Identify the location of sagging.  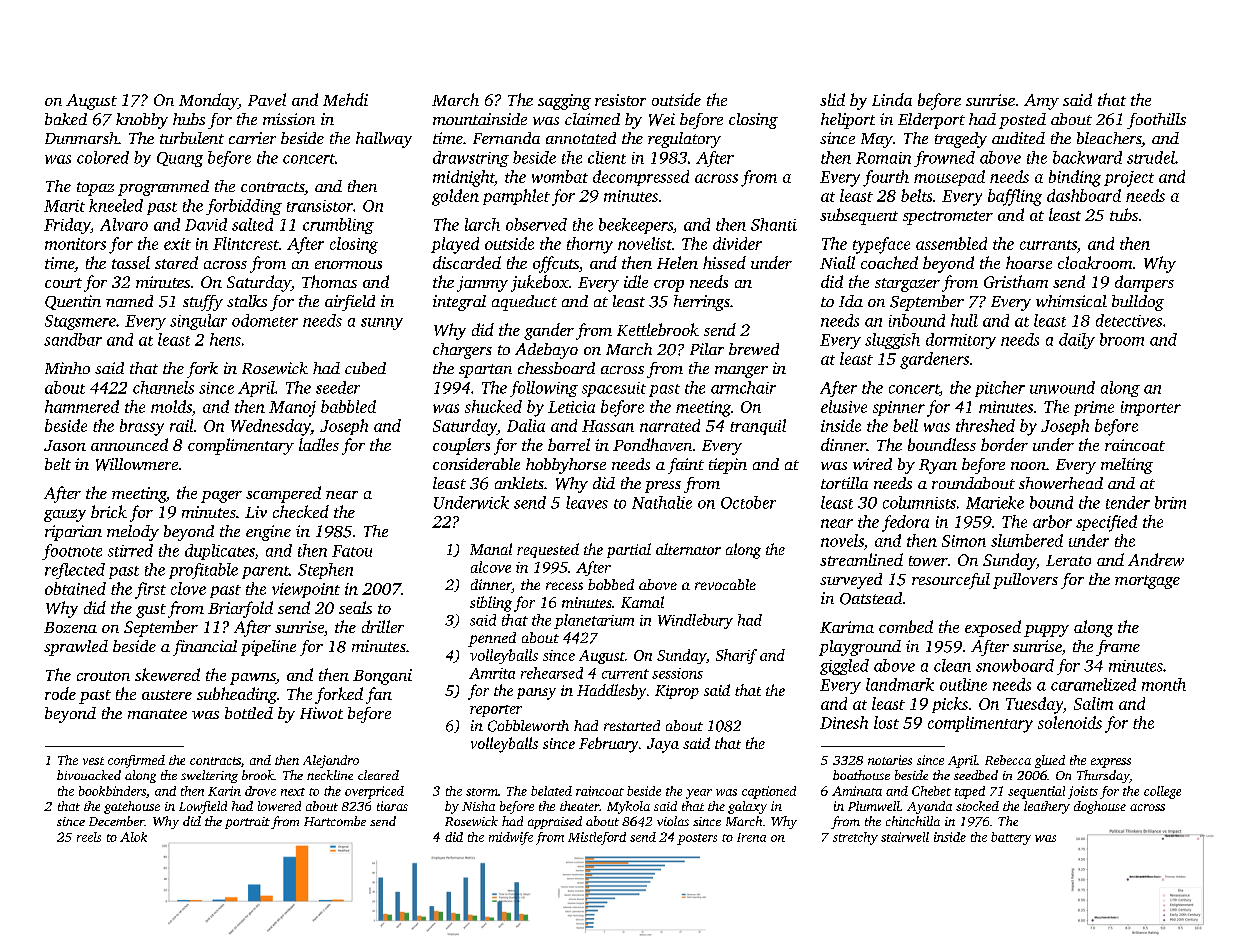
(564, 102).
